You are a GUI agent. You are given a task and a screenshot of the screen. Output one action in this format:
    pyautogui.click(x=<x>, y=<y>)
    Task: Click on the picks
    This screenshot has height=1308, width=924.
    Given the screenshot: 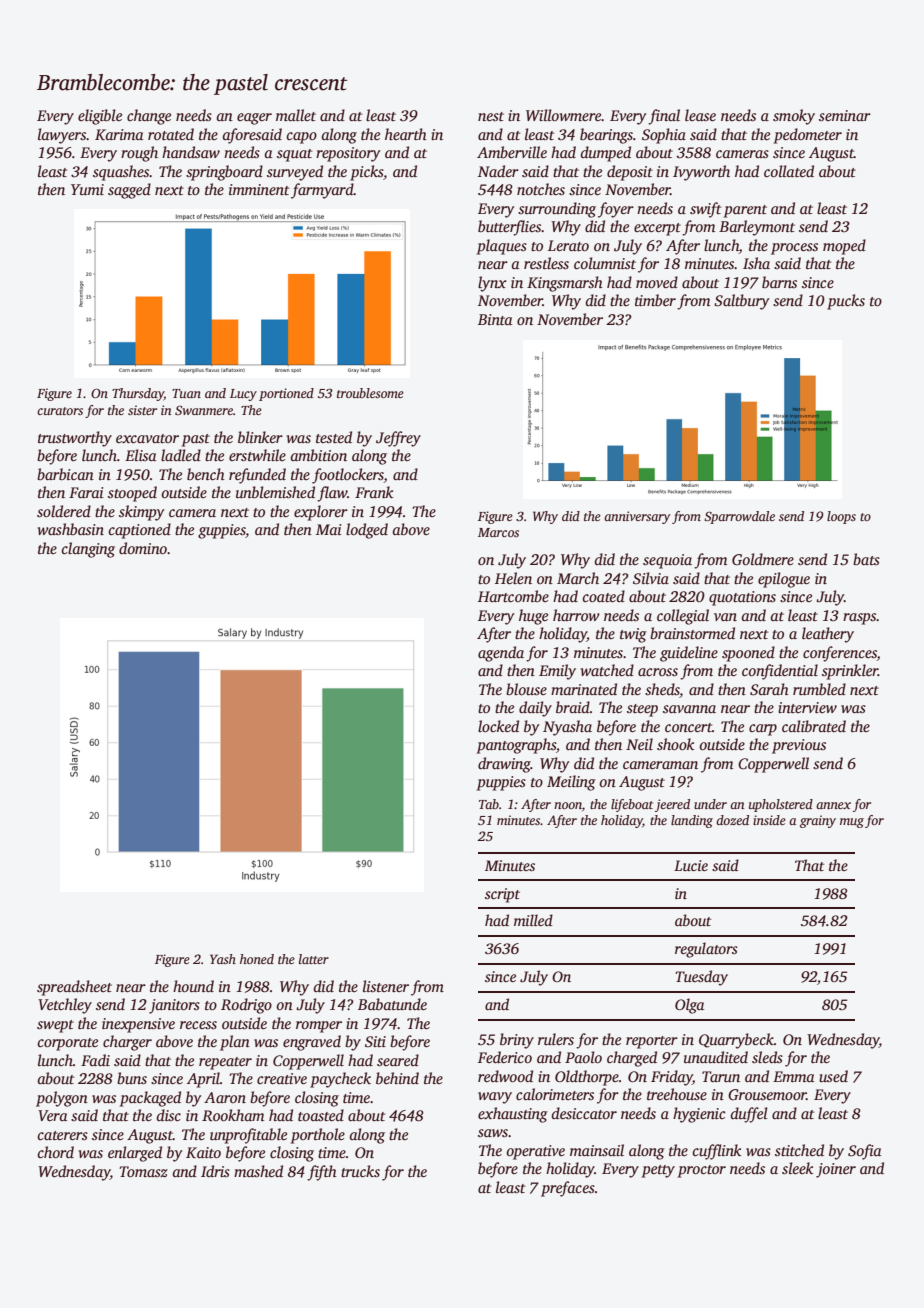 What is the action you would take?
    pyautogui.click(x=366, y=173)
